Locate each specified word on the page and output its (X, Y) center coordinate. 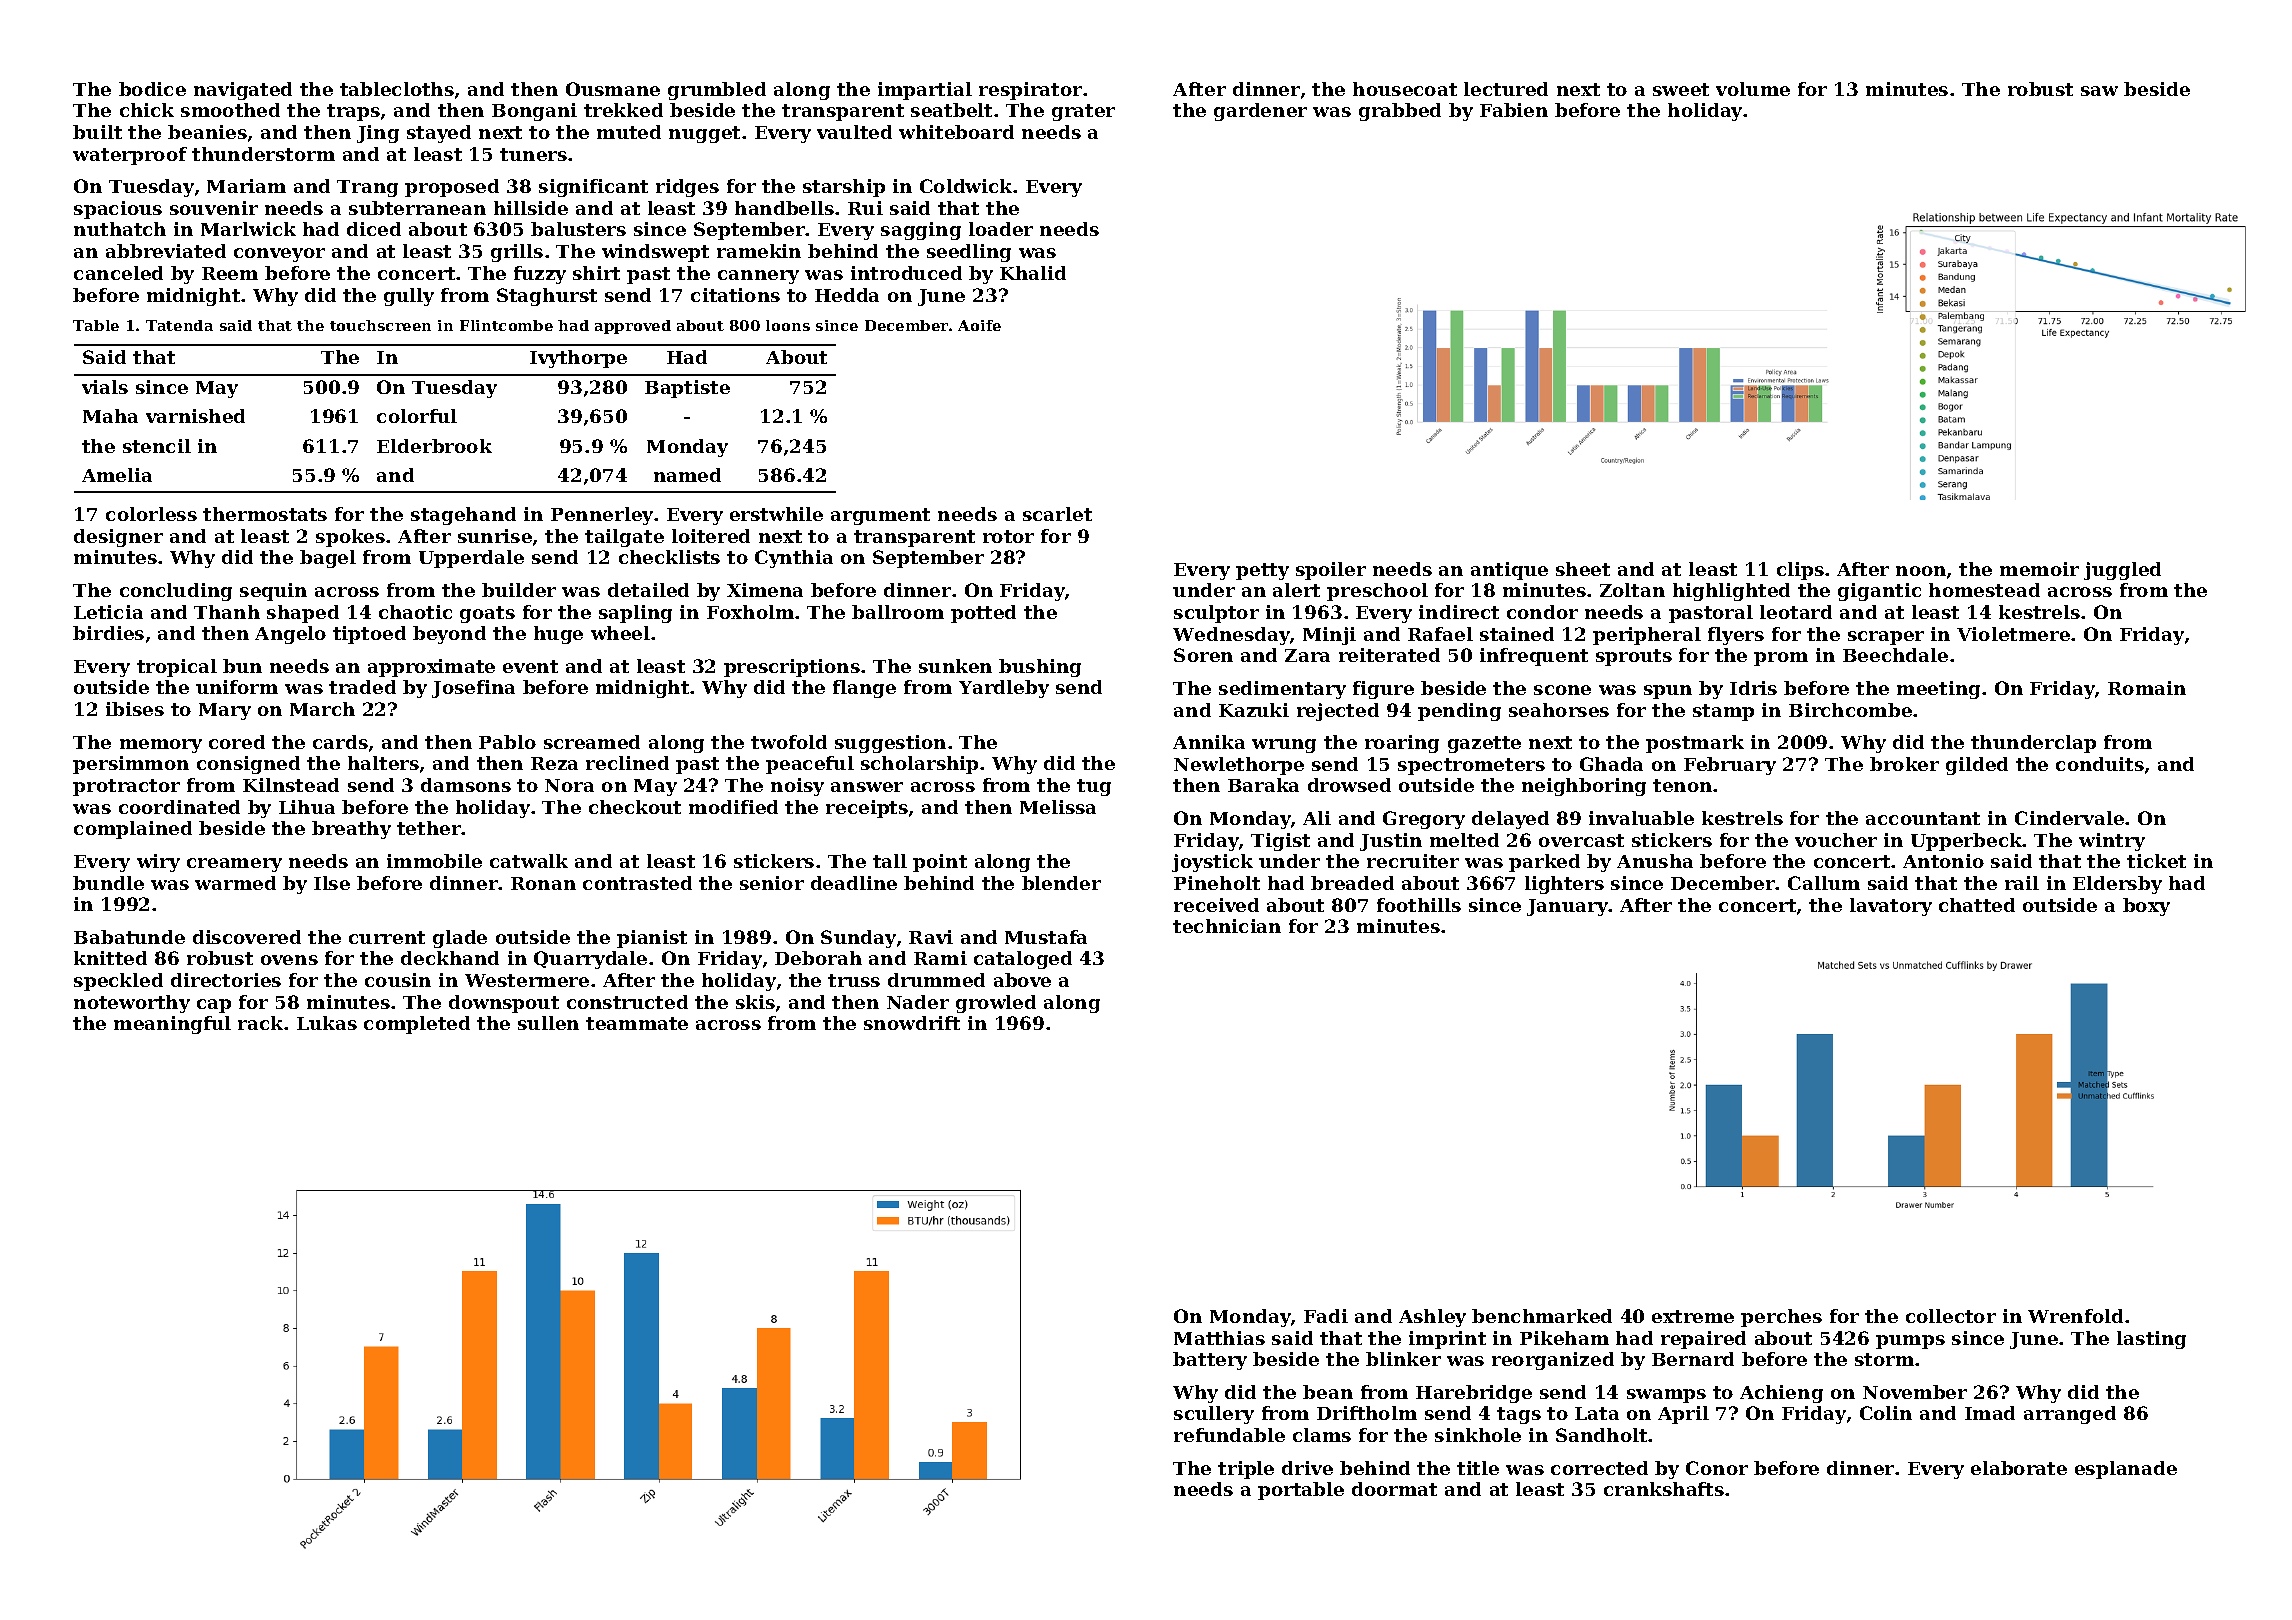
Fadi (1326, 1316)
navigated (243, 91)
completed (417, 1025)
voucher (1836, 840)
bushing (1040, 668)
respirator (1030, 91)
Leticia (108, 612)
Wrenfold (2075, 1316)
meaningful (172, 1025)
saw (2099, 91)
